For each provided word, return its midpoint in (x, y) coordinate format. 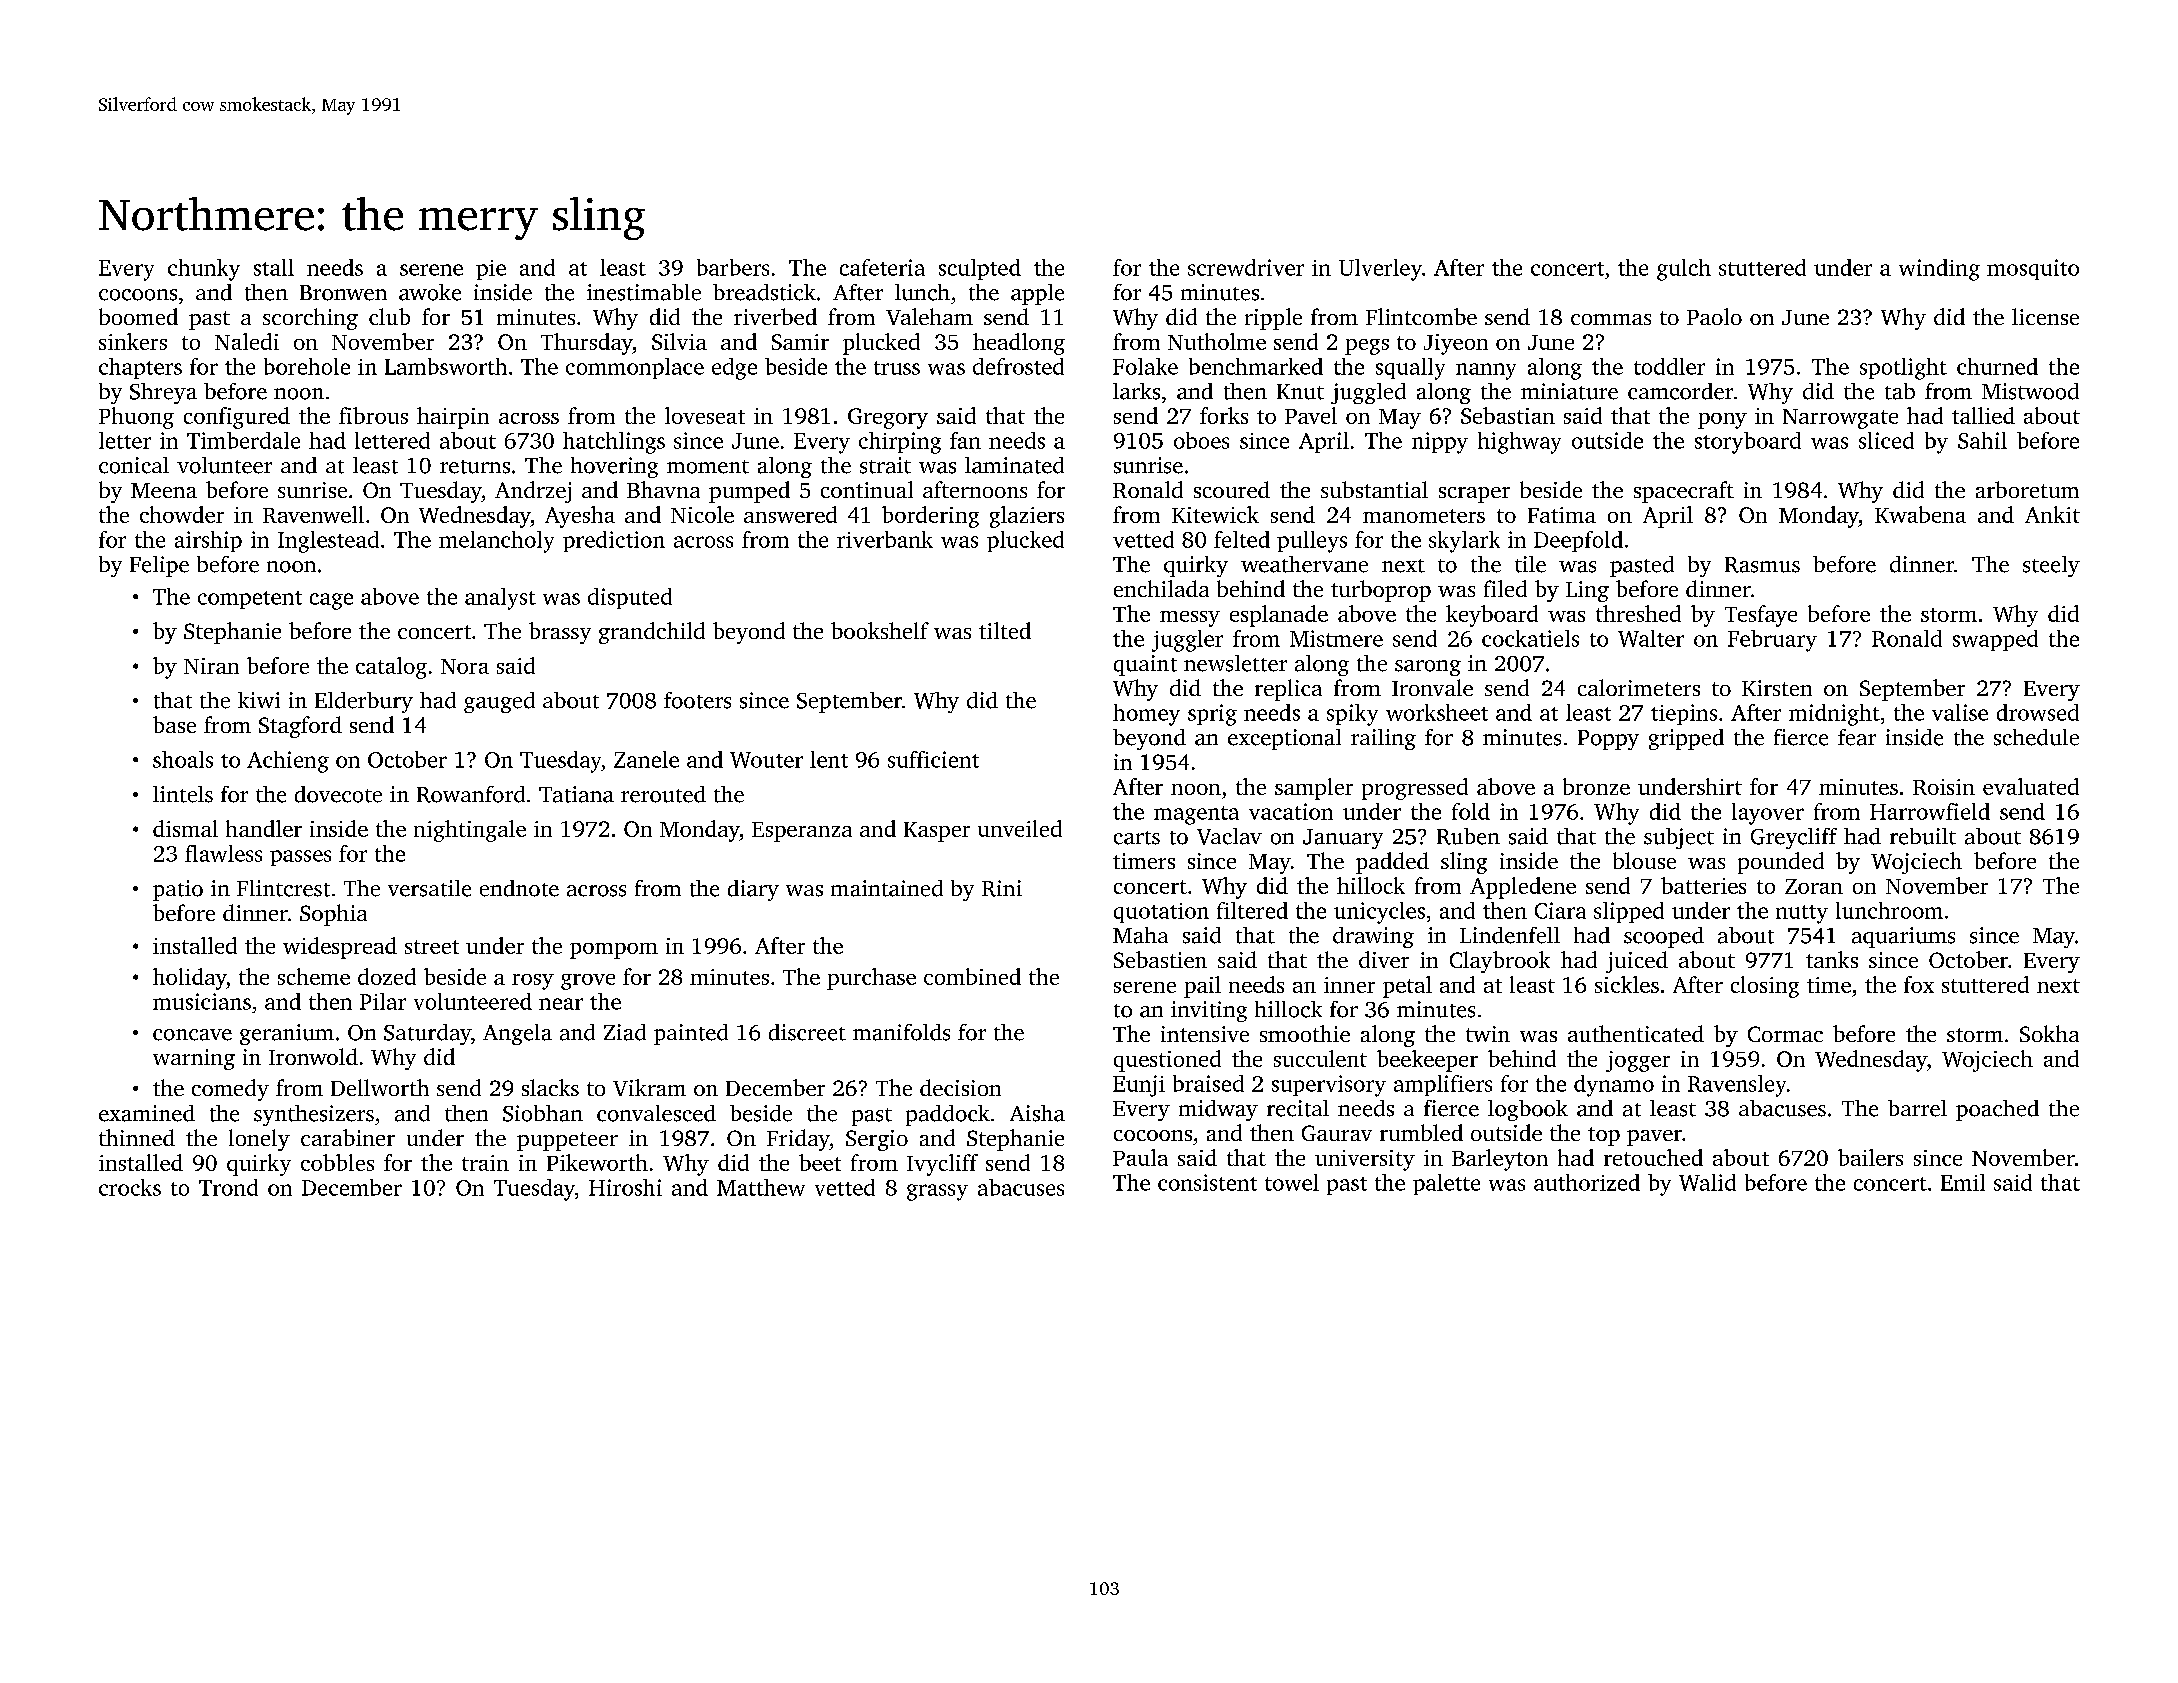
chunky (204, 270)
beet (820, 1162)
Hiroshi (625, 1187)
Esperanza (802, 832)
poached (1997, 1110)
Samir (800, 342)
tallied (1983, 415)
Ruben (1468, 836)
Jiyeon (1456, 344)
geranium (287, 1034)
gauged (499, 702)
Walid (1707, 1182)
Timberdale (243, 440)
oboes (1201, 440)
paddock (948, 1115)
